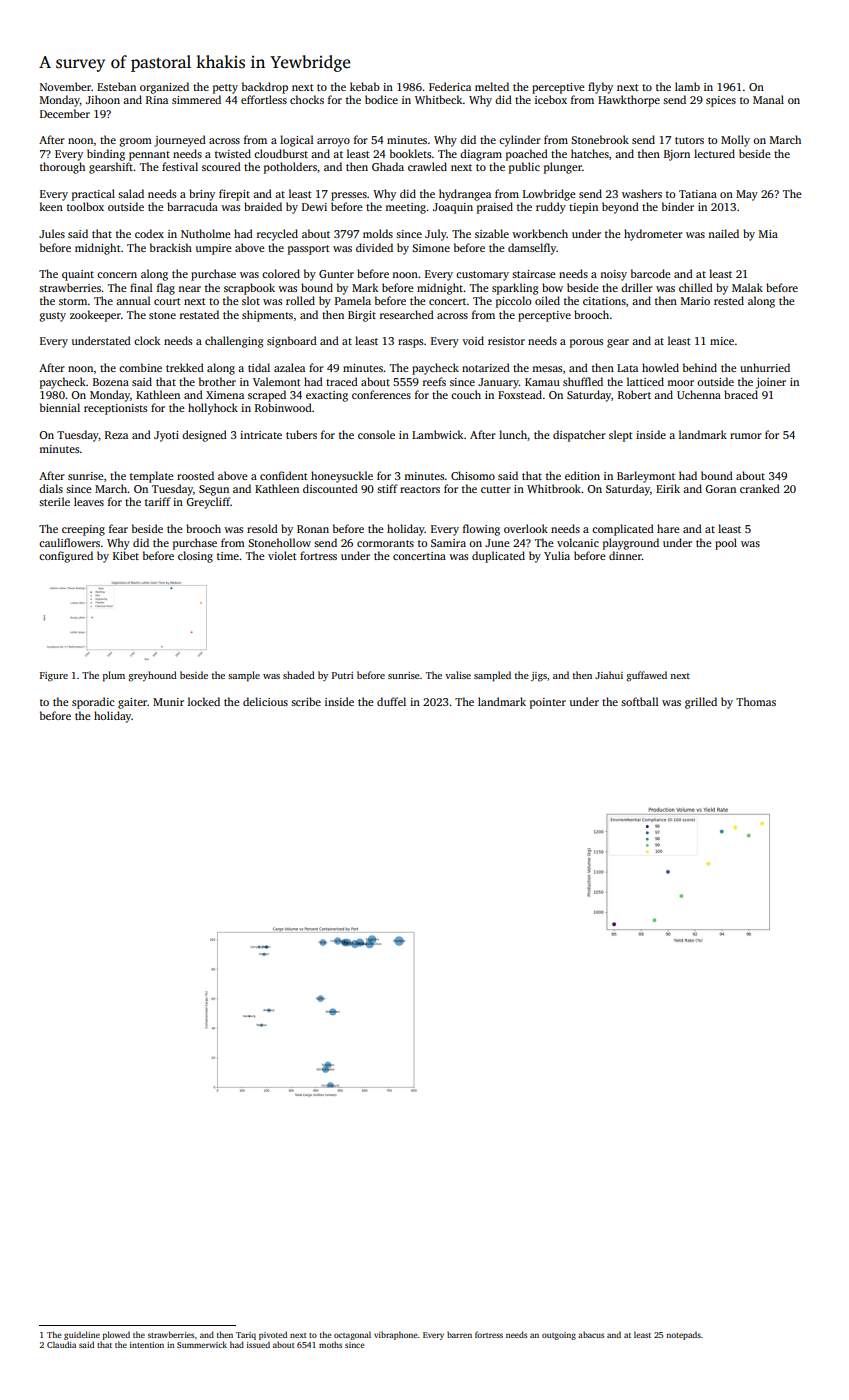  I want to click on template, so click(152, 477).
